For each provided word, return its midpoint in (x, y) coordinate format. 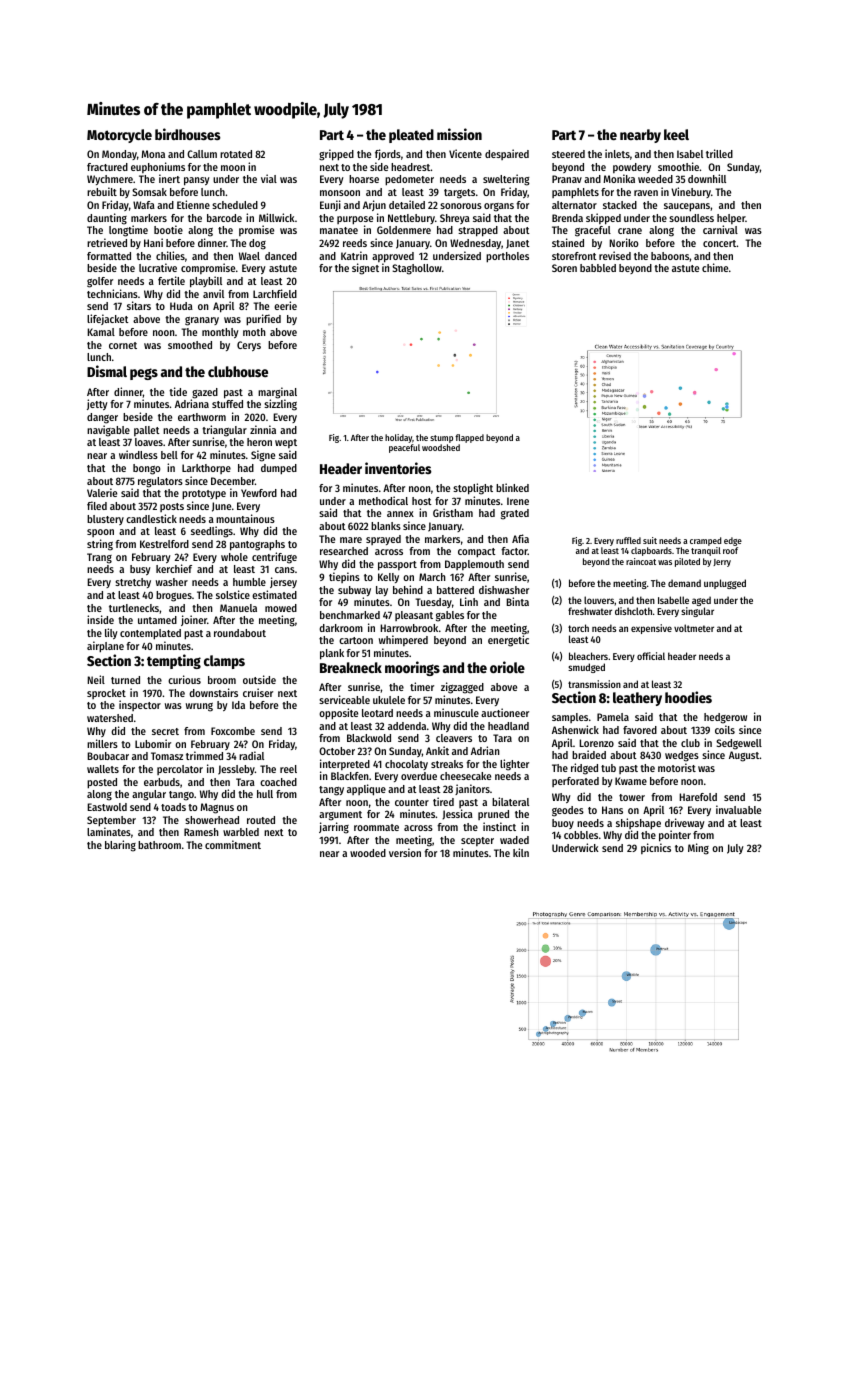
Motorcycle (119, 136)
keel (676, 134)
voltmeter (694, 628)
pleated (411, 136)
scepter (477, 841)
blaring (120, 846)
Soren (564, 268)
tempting (174, 661)
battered (455, 590)
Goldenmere (404, 230)
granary (202, 321)
